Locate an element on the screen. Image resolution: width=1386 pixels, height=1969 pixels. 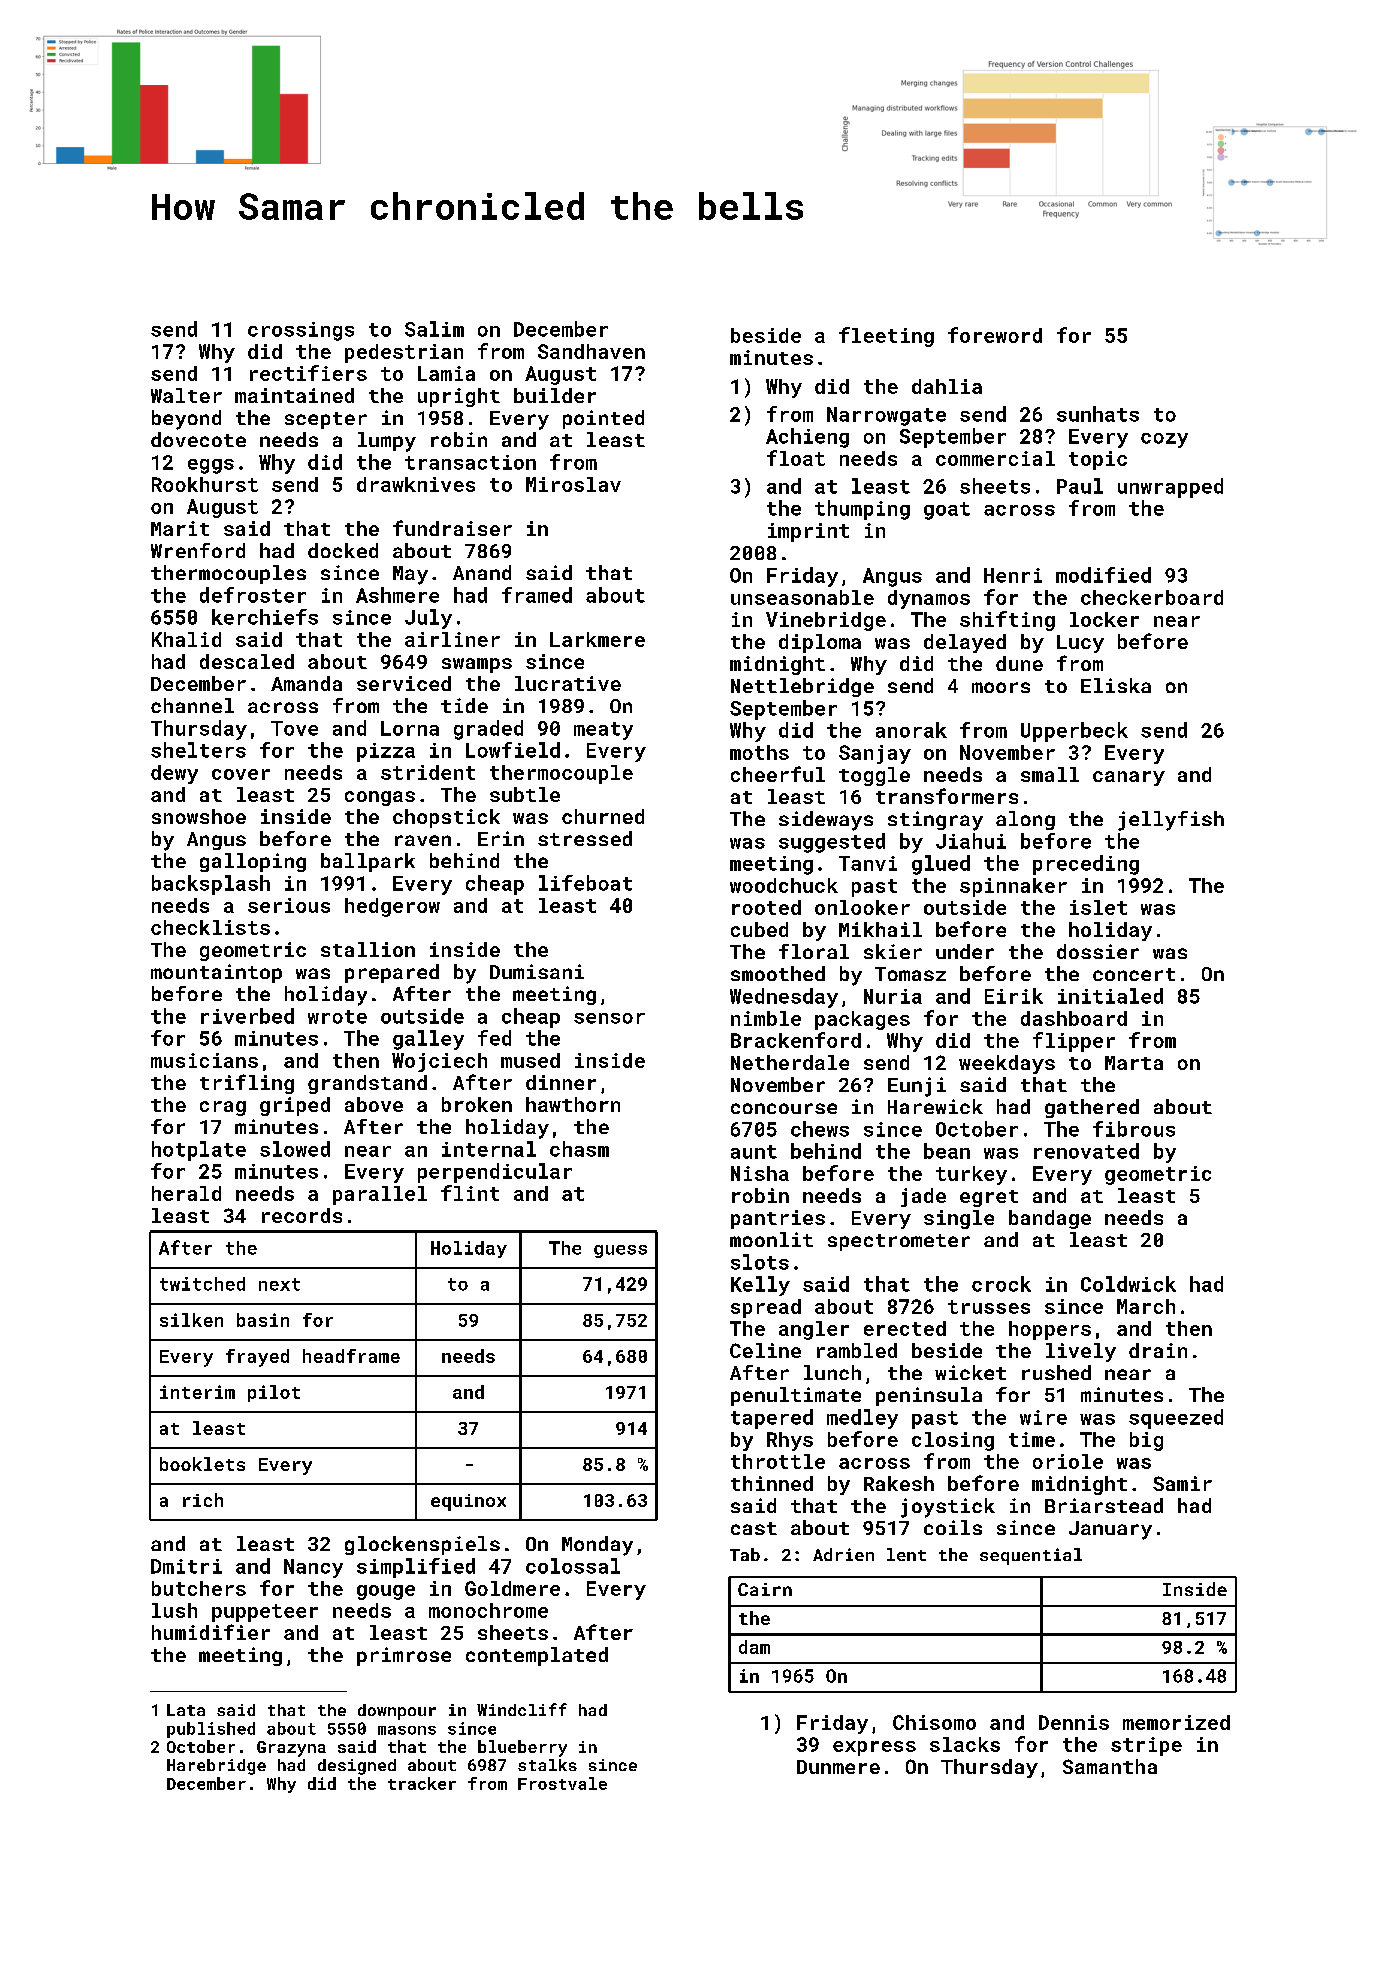
puppeteer is located at coordinates (265, 1613).
